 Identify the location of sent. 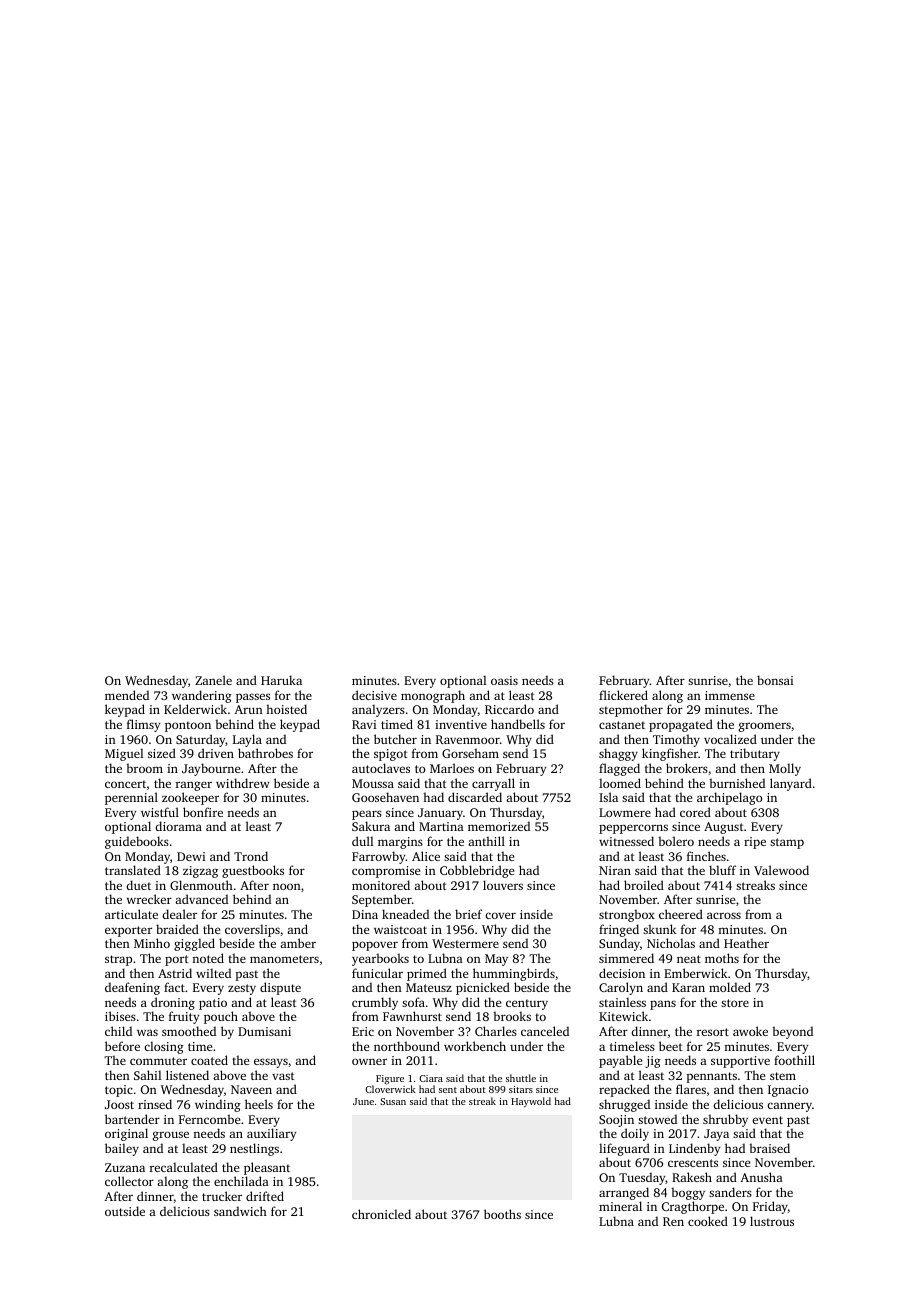
(448, 1090).
